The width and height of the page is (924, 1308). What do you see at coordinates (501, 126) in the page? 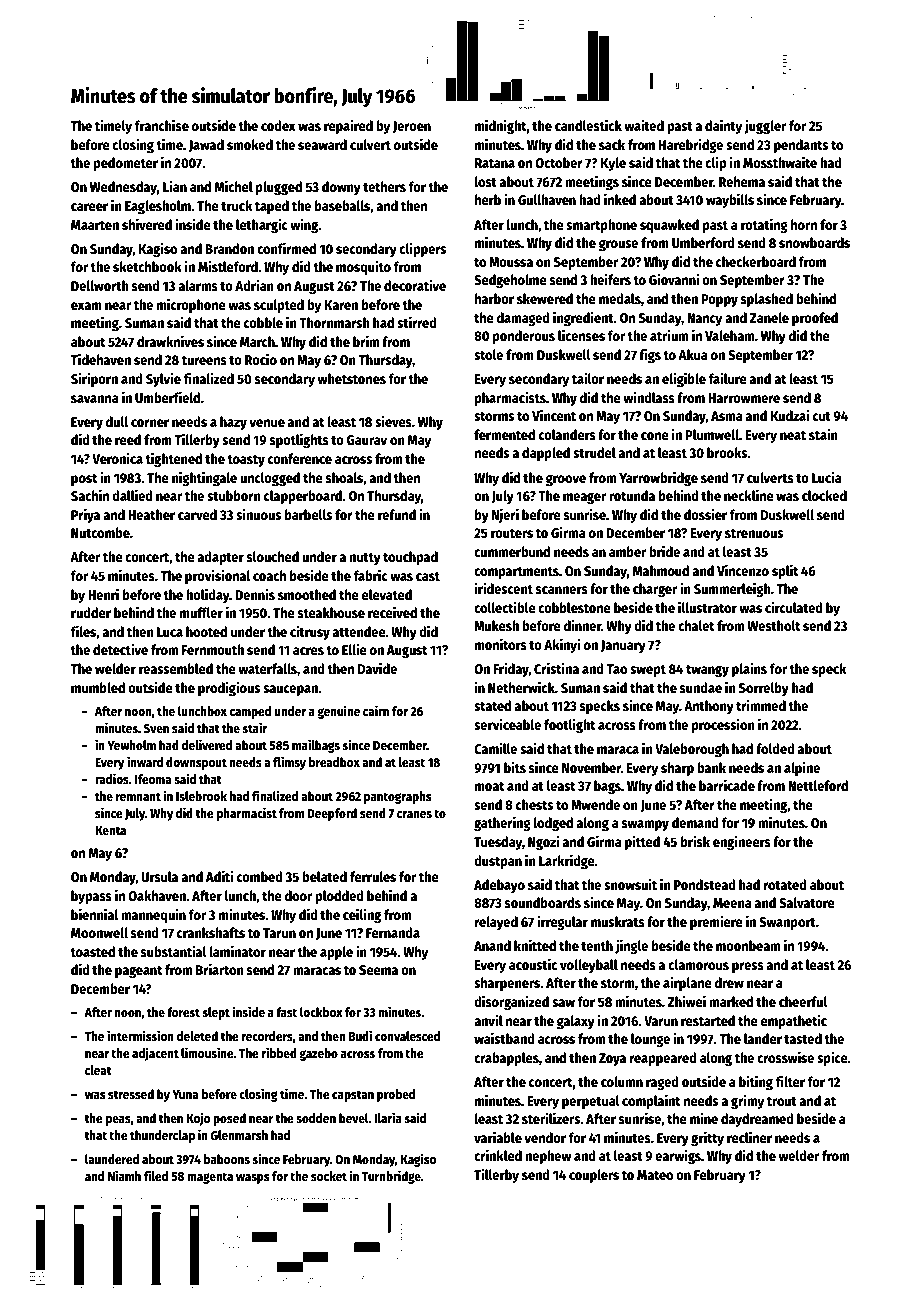
I see `midnight` at bounding box center [501, 126].
